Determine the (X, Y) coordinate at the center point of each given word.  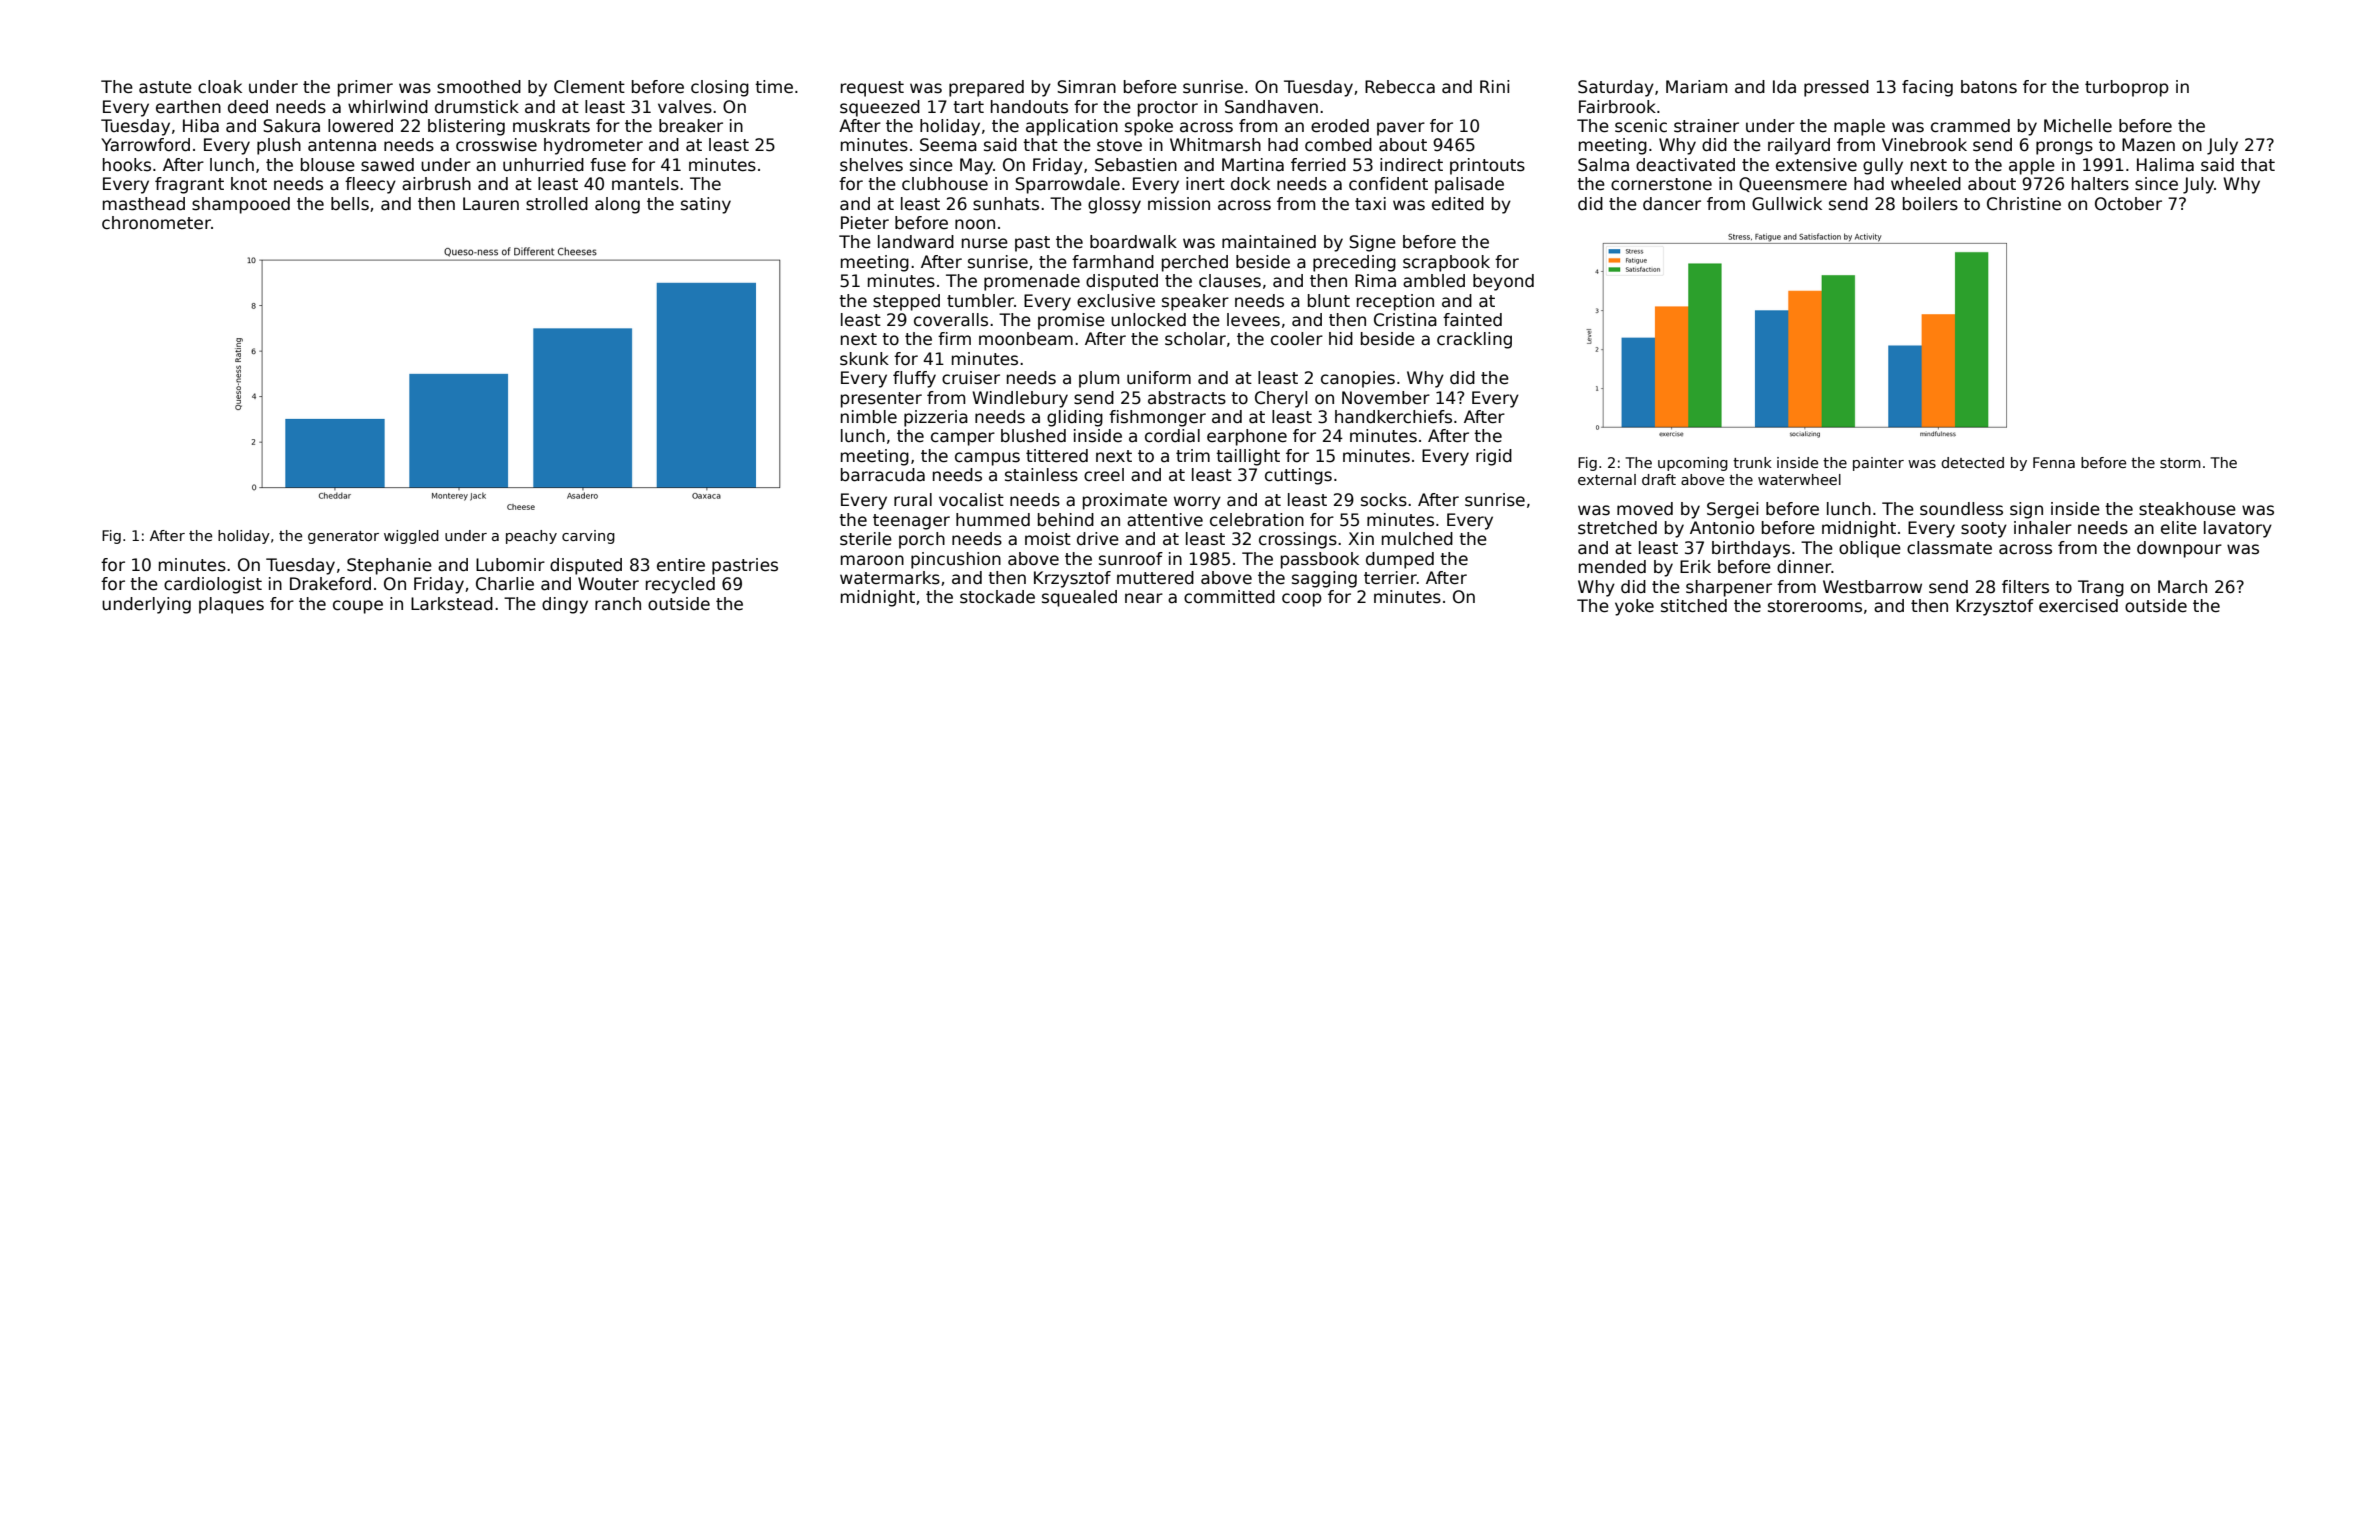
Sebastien (1136, 165)
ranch (618, 604)
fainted (1472, 320)
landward (916, 242)
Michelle (2078, 126)
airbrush (436, 184)
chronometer (156, 223)
